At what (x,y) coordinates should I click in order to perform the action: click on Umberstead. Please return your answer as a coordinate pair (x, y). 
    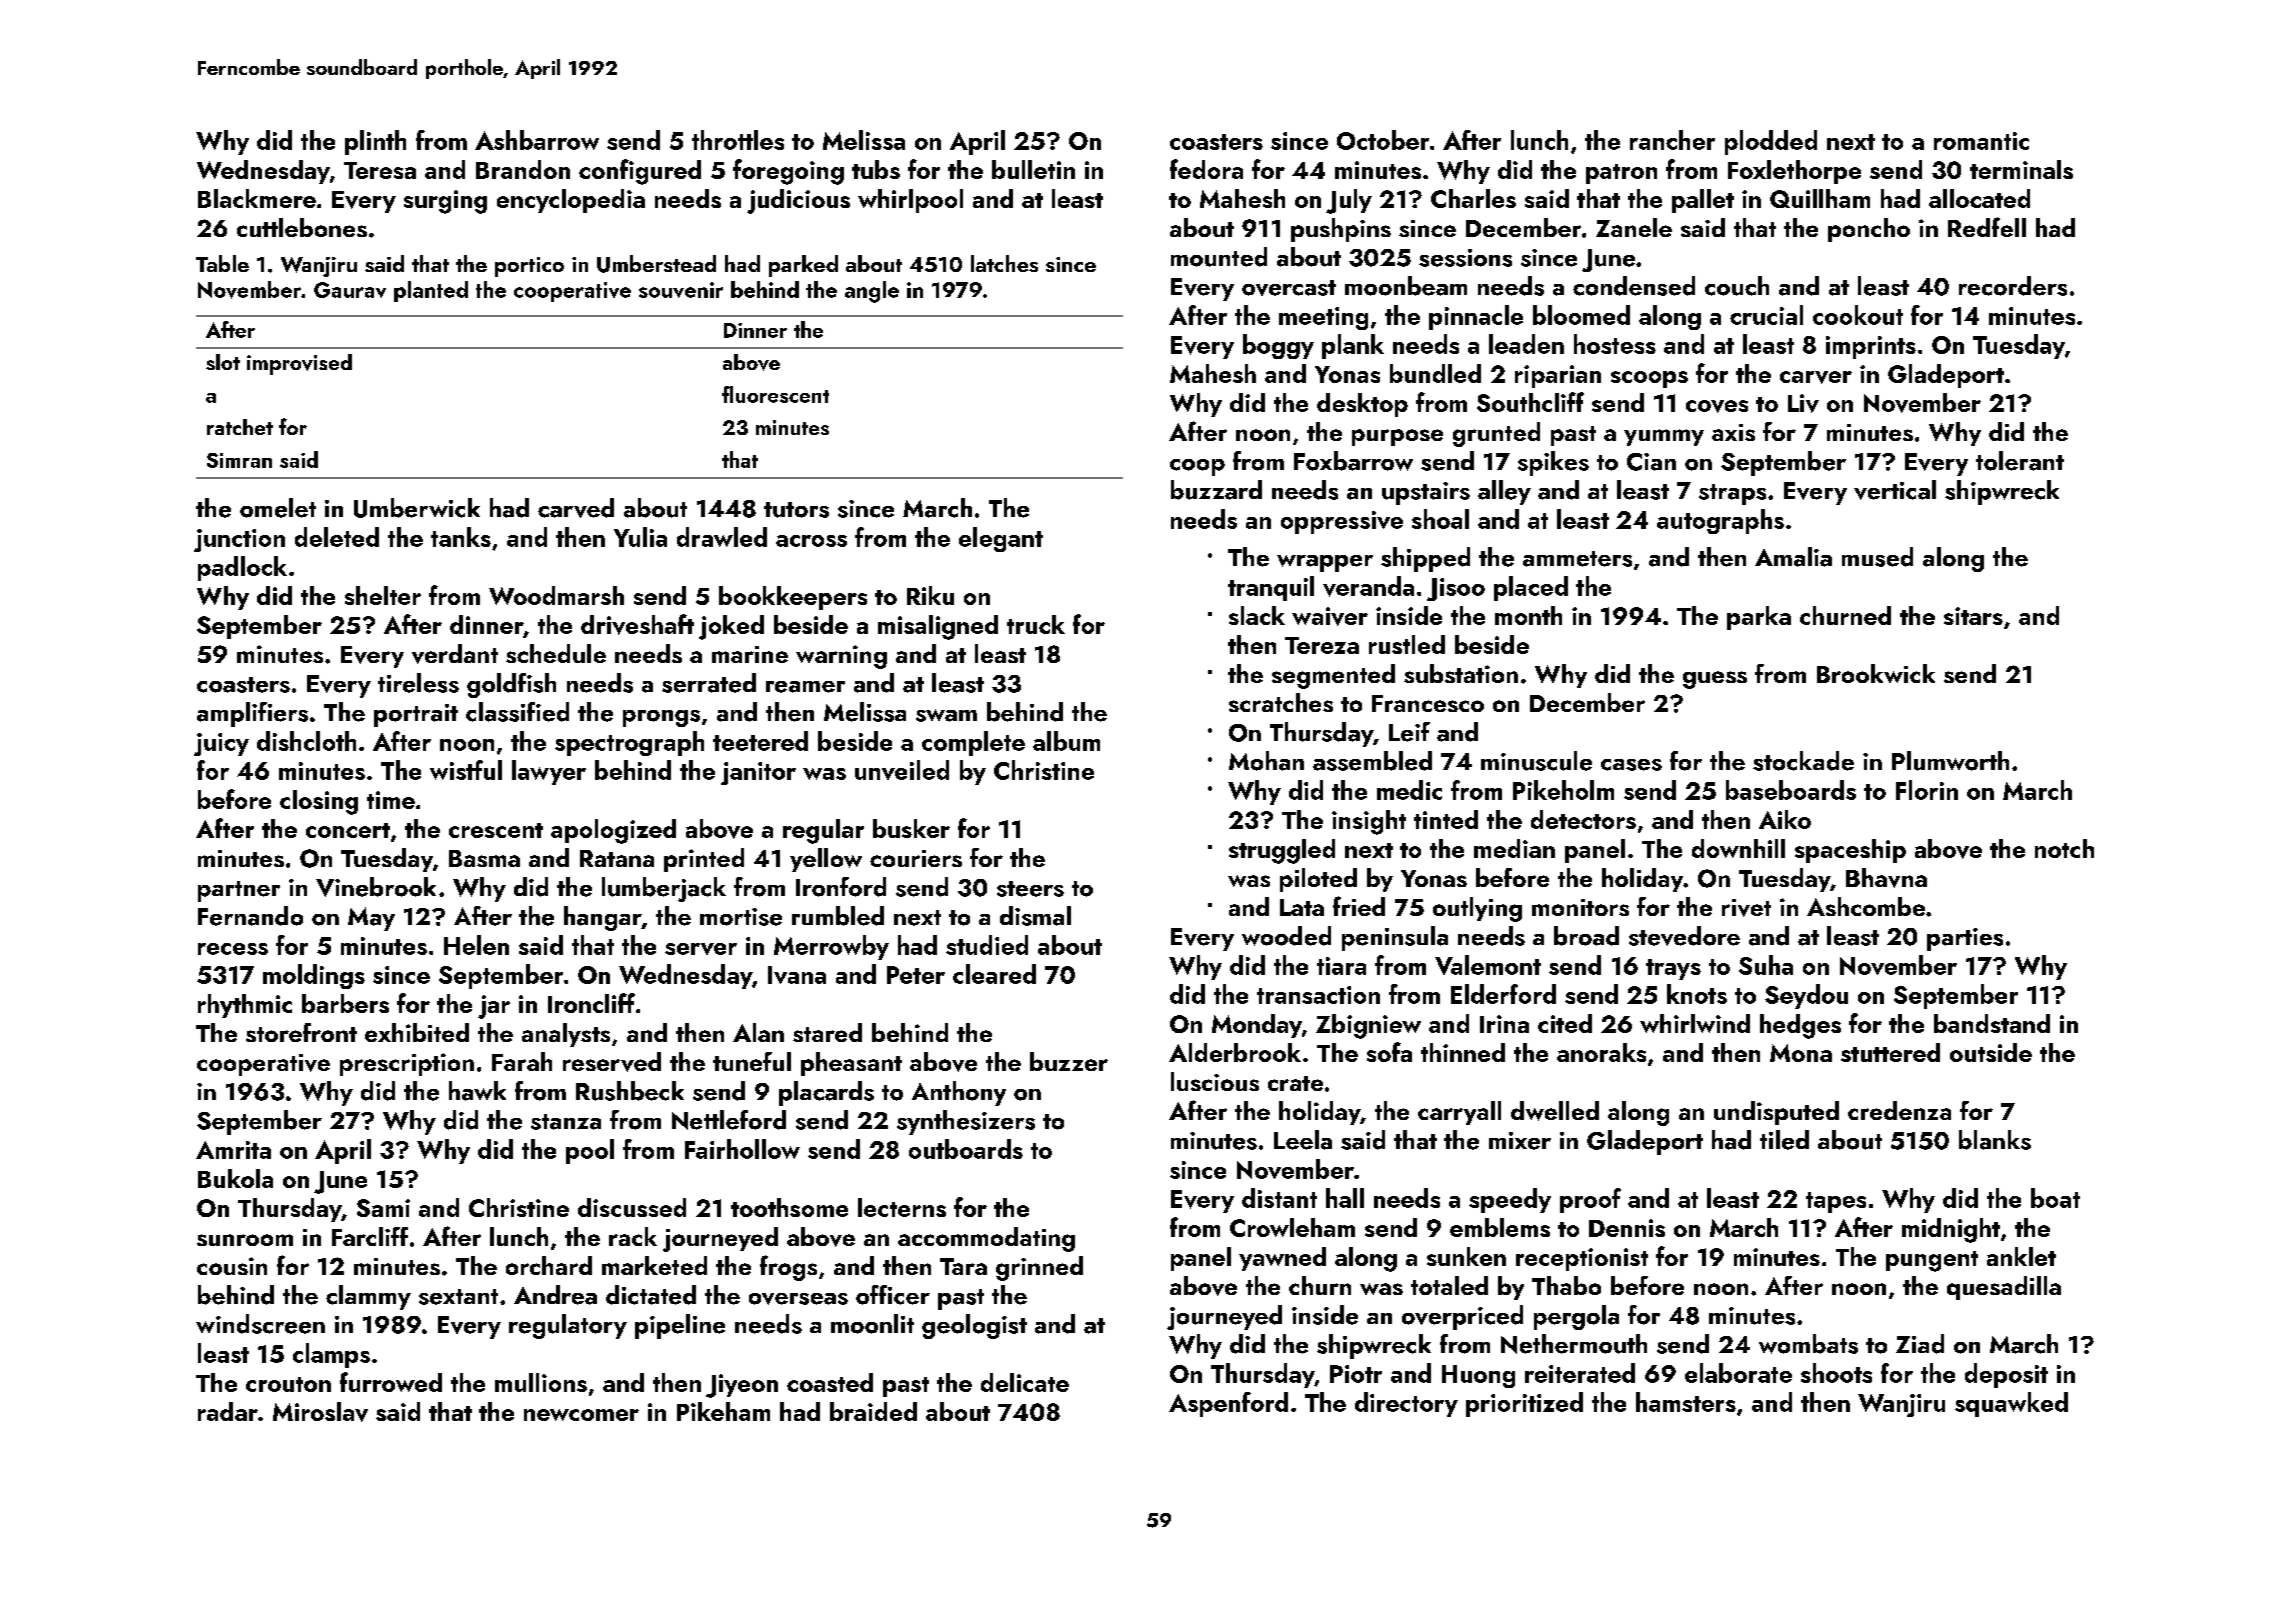
    Looking at the image, I should click on (656, 264).
